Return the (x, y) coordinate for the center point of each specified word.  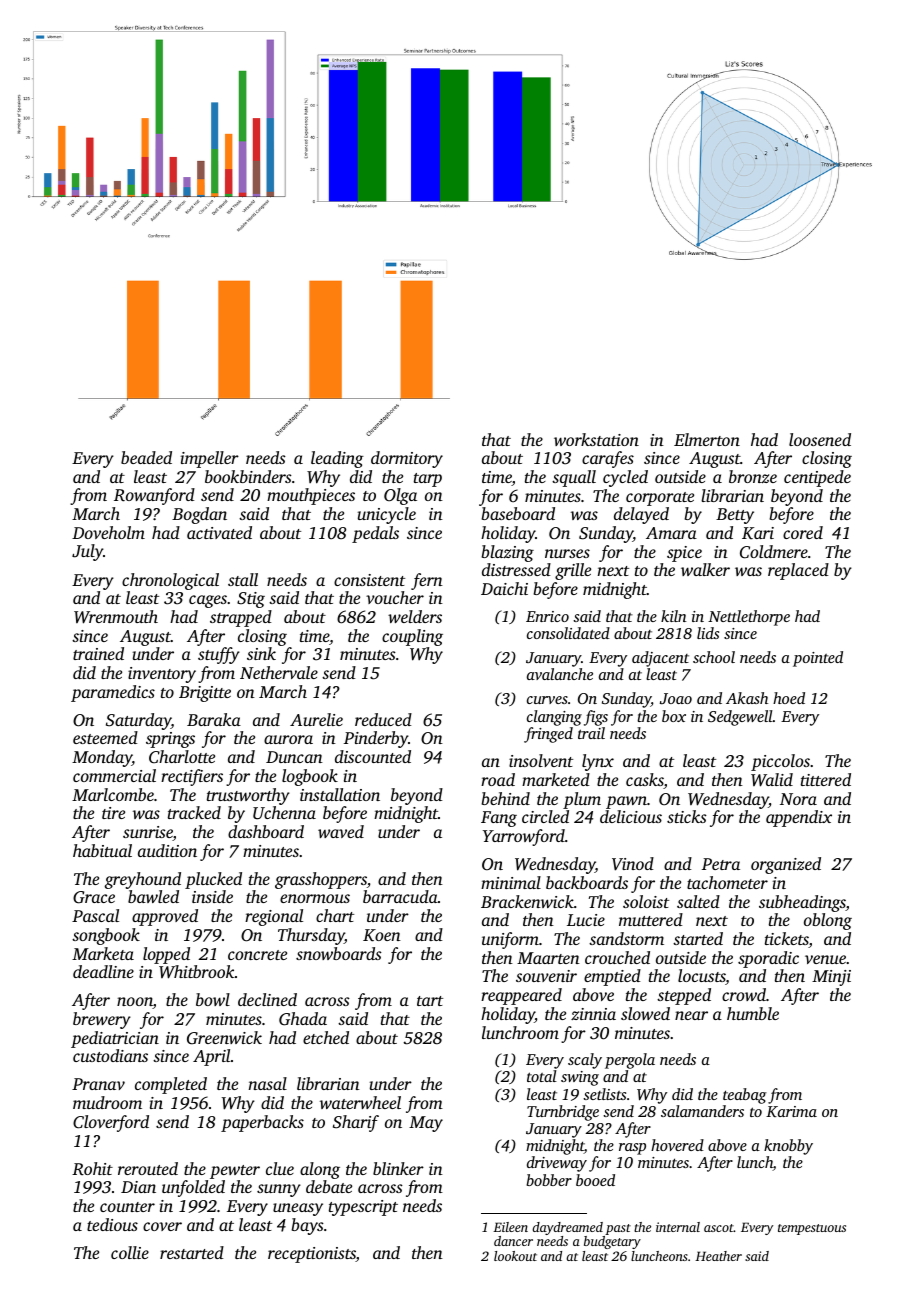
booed (595, 1180)
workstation (596, 439)
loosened (820, 439)
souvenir (546, 976)
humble (753, 1013)
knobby (788, 1147)
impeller (210, 459)
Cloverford (111, 1123)
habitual (102, 850)
